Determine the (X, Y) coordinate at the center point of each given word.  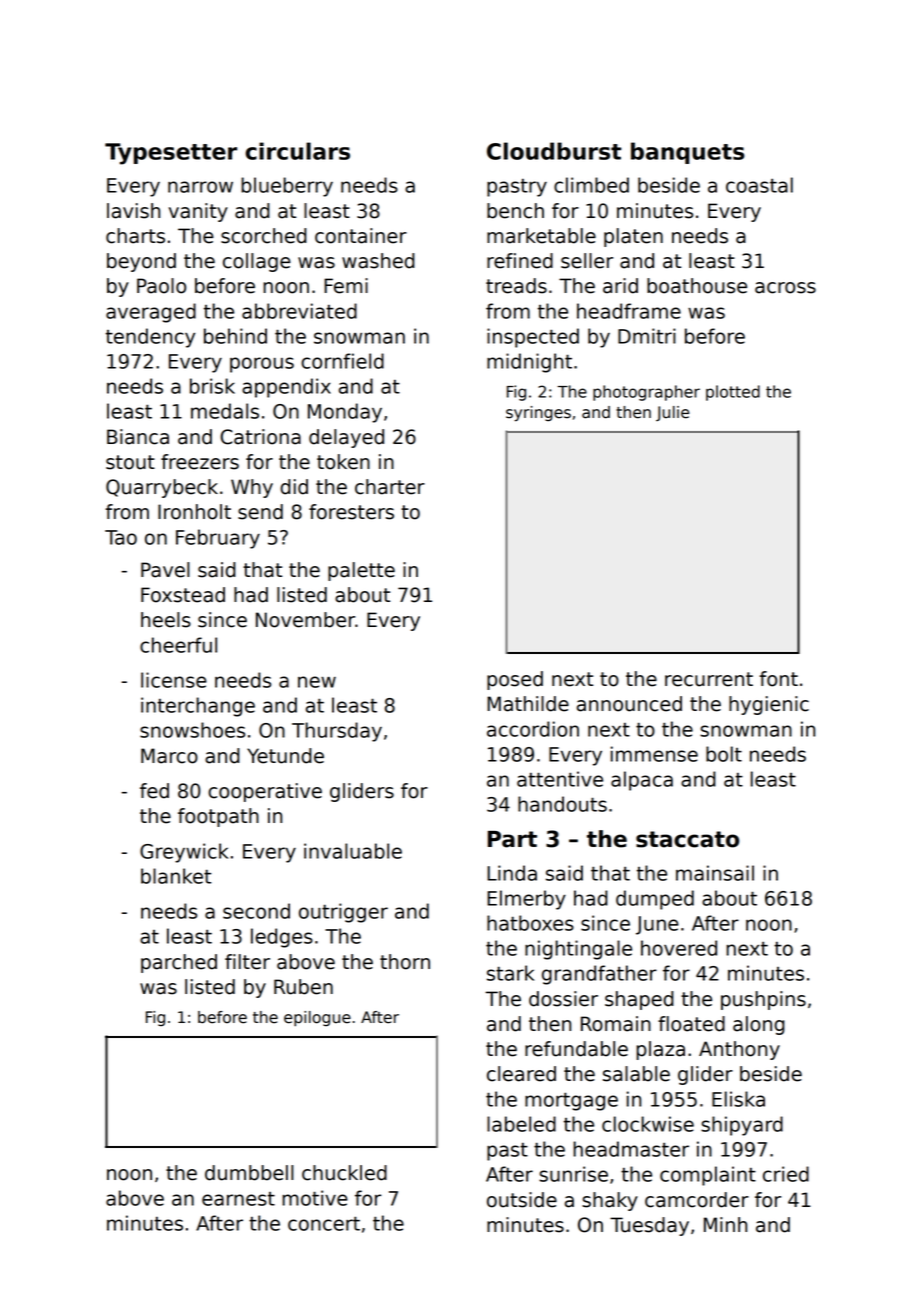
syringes (538, 414)
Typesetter (171, 154)
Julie (672, 413)
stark (510, 973)
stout (130, 462)
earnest (238, 1199)
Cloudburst (554, 151)
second (256, 911)
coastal (759, 185)
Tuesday (649, 1226)
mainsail (715, 873)
